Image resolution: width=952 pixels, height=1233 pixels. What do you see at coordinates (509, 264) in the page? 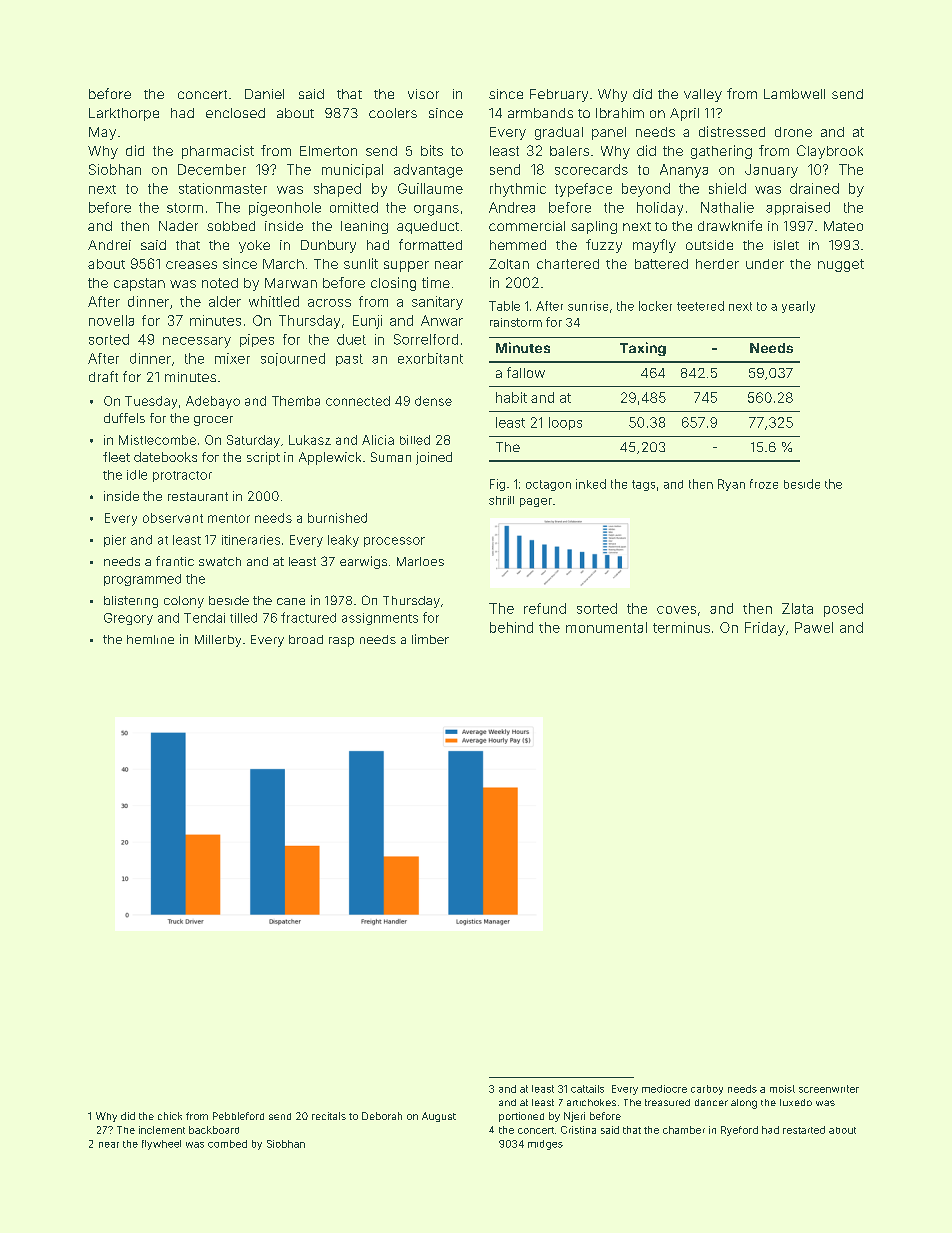
I see `Zoltan` at bounding box center [509, 264].
